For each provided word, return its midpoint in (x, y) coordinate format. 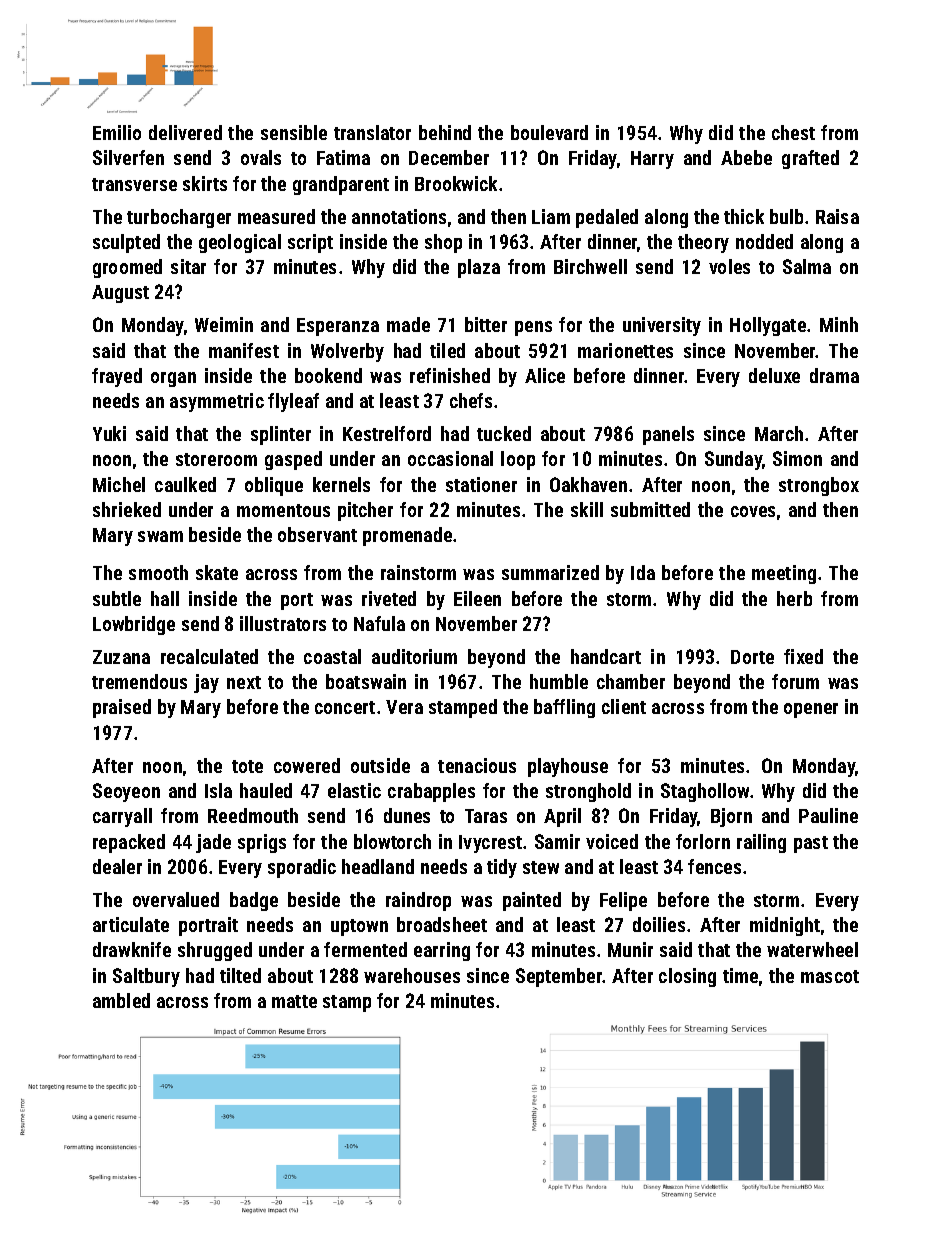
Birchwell (590, 266)
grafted (810, 159)
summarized (550, 572)
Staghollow (705, 792)
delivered (185, 132)
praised (122, 708)
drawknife (132, 949)
